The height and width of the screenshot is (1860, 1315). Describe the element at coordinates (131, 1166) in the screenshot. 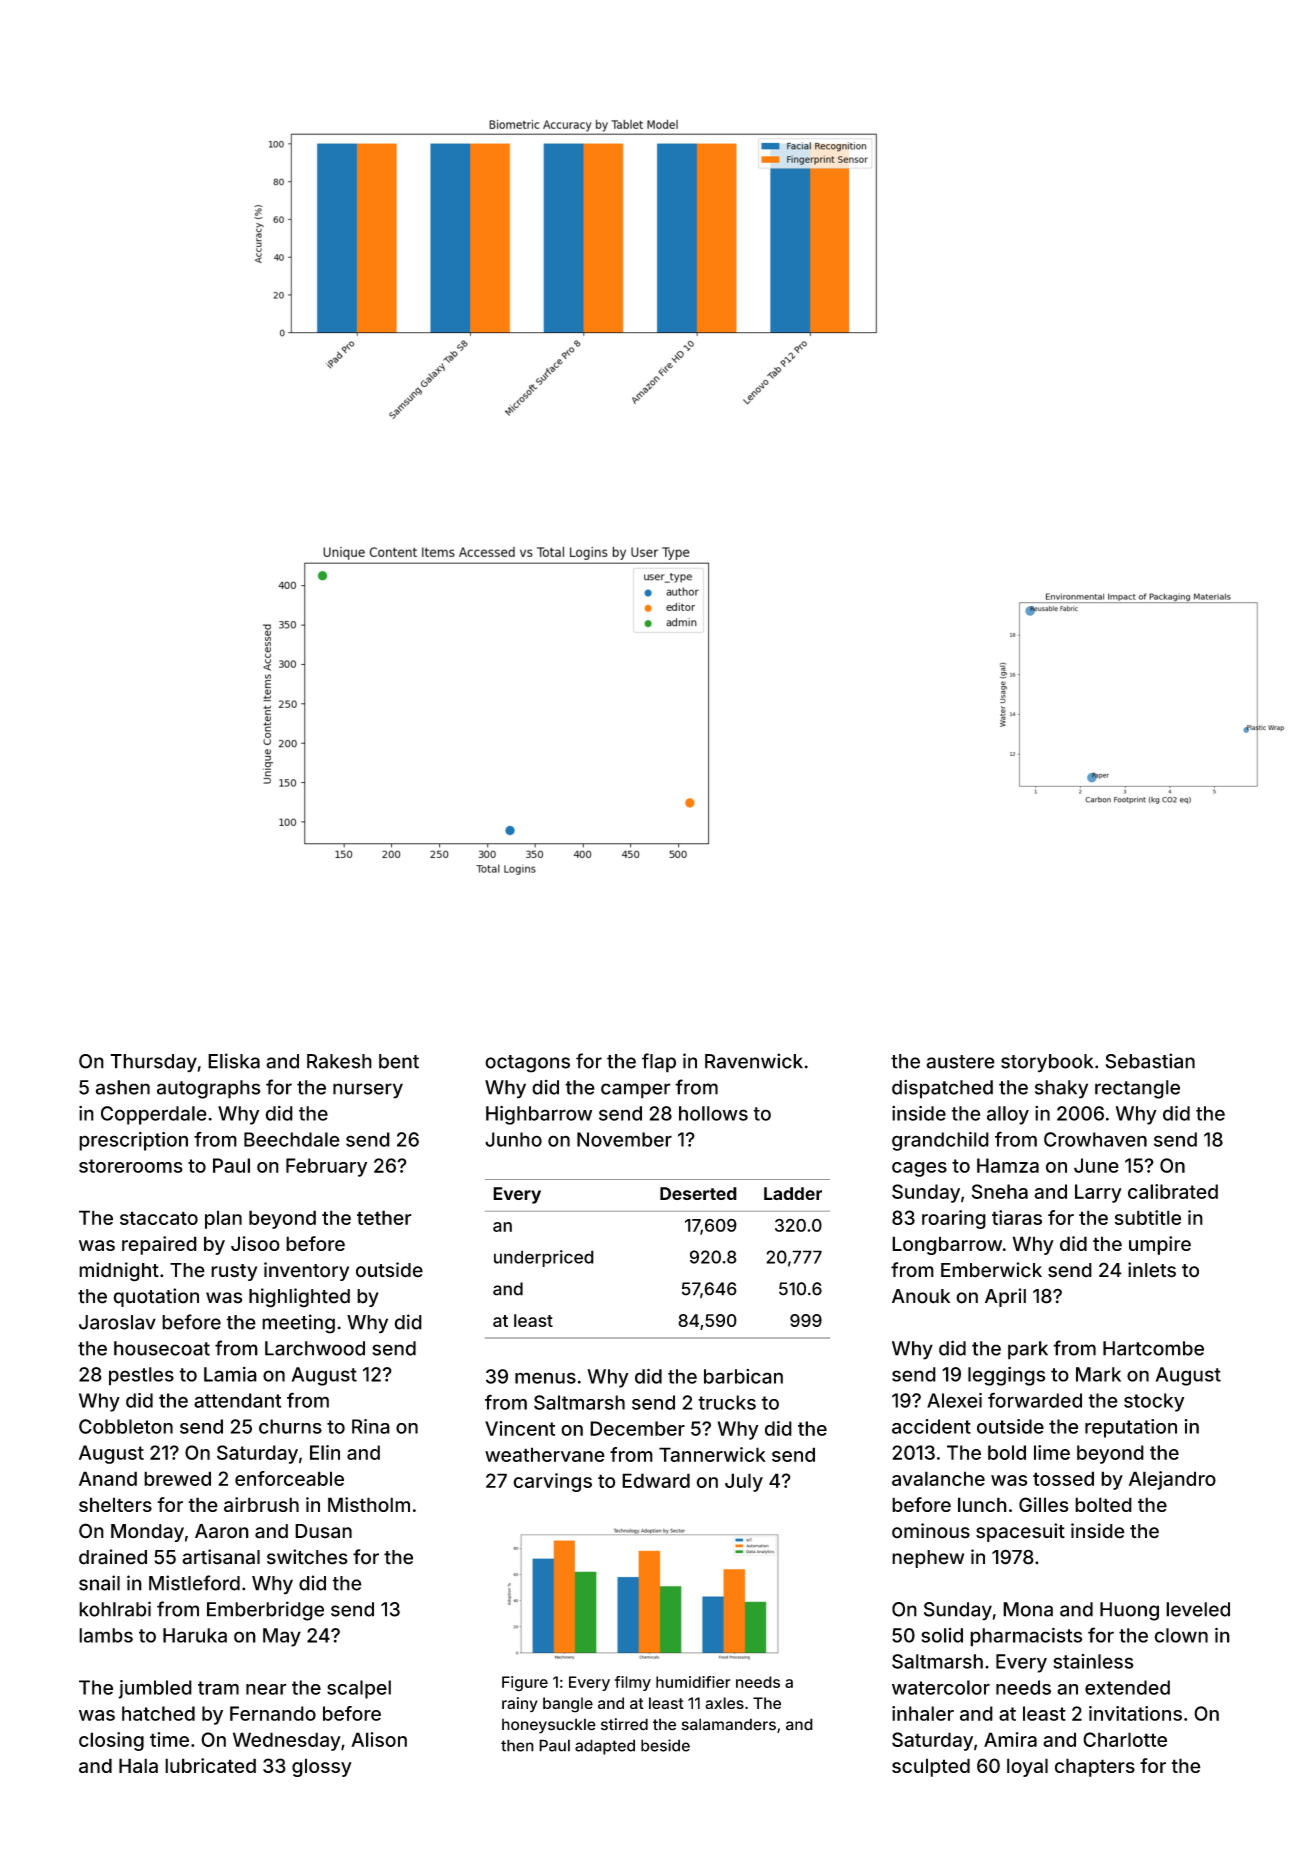

I see `storerooms` at that location.
